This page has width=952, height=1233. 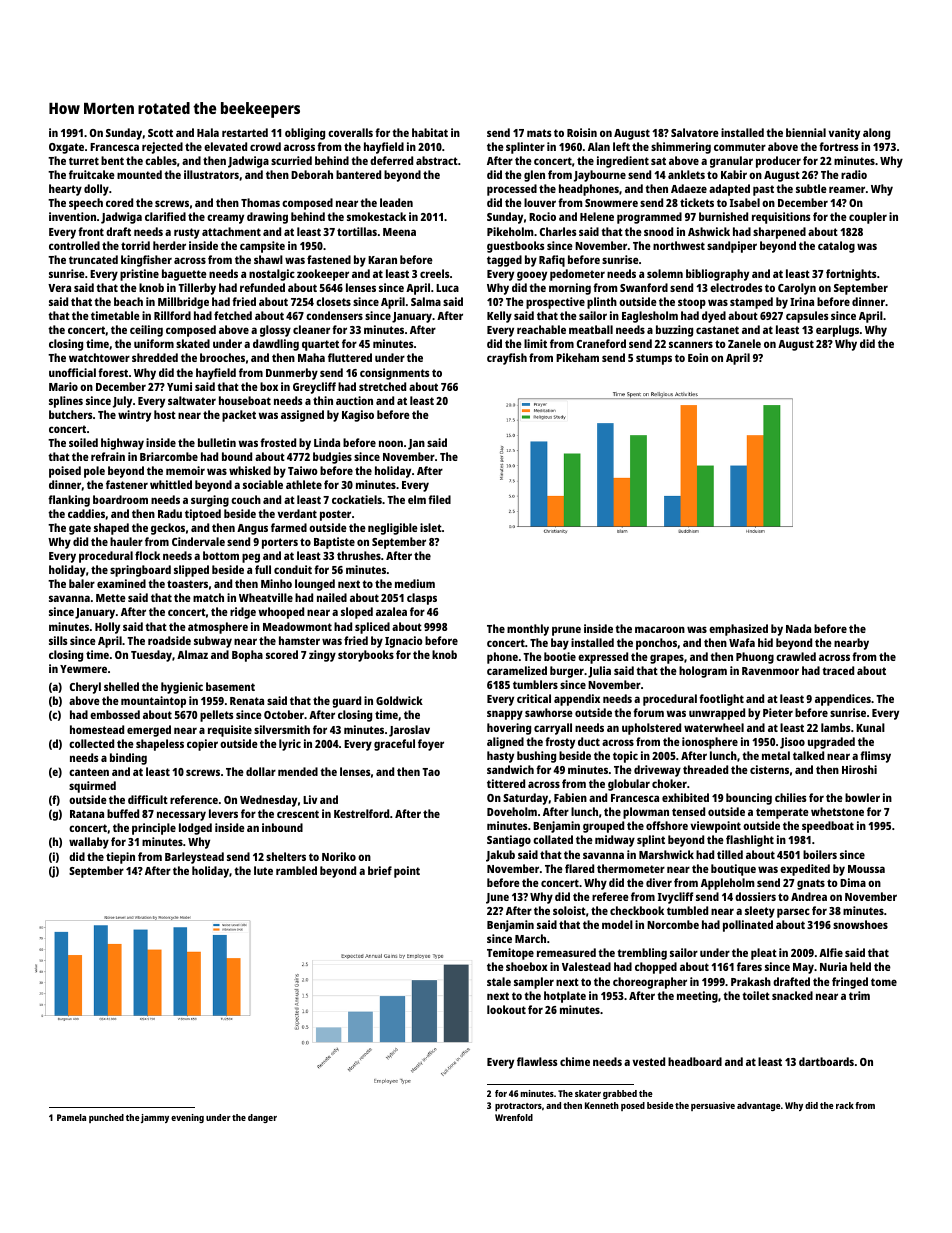 What do you see at coordinates (187, 1118) in the page?
I see `evening` at bounding box center [187, 1118].
